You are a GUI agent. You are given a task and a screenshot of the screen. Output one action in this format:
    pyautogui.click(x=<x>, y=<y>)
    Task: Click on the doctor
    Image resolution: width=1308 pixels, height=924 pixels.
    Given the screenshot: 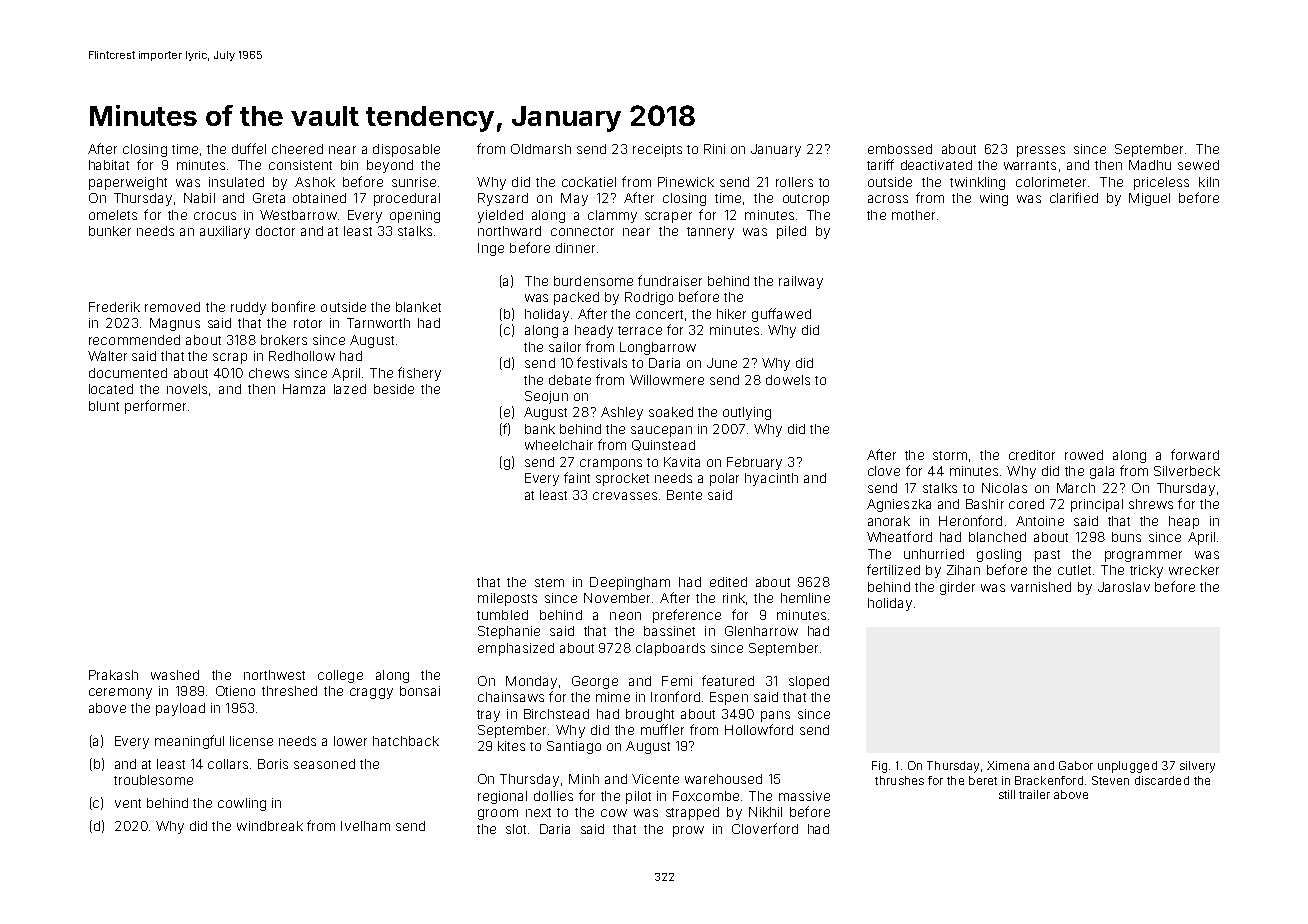 What is the action you would take?
    pyautogui.click(x=275, y=231)
